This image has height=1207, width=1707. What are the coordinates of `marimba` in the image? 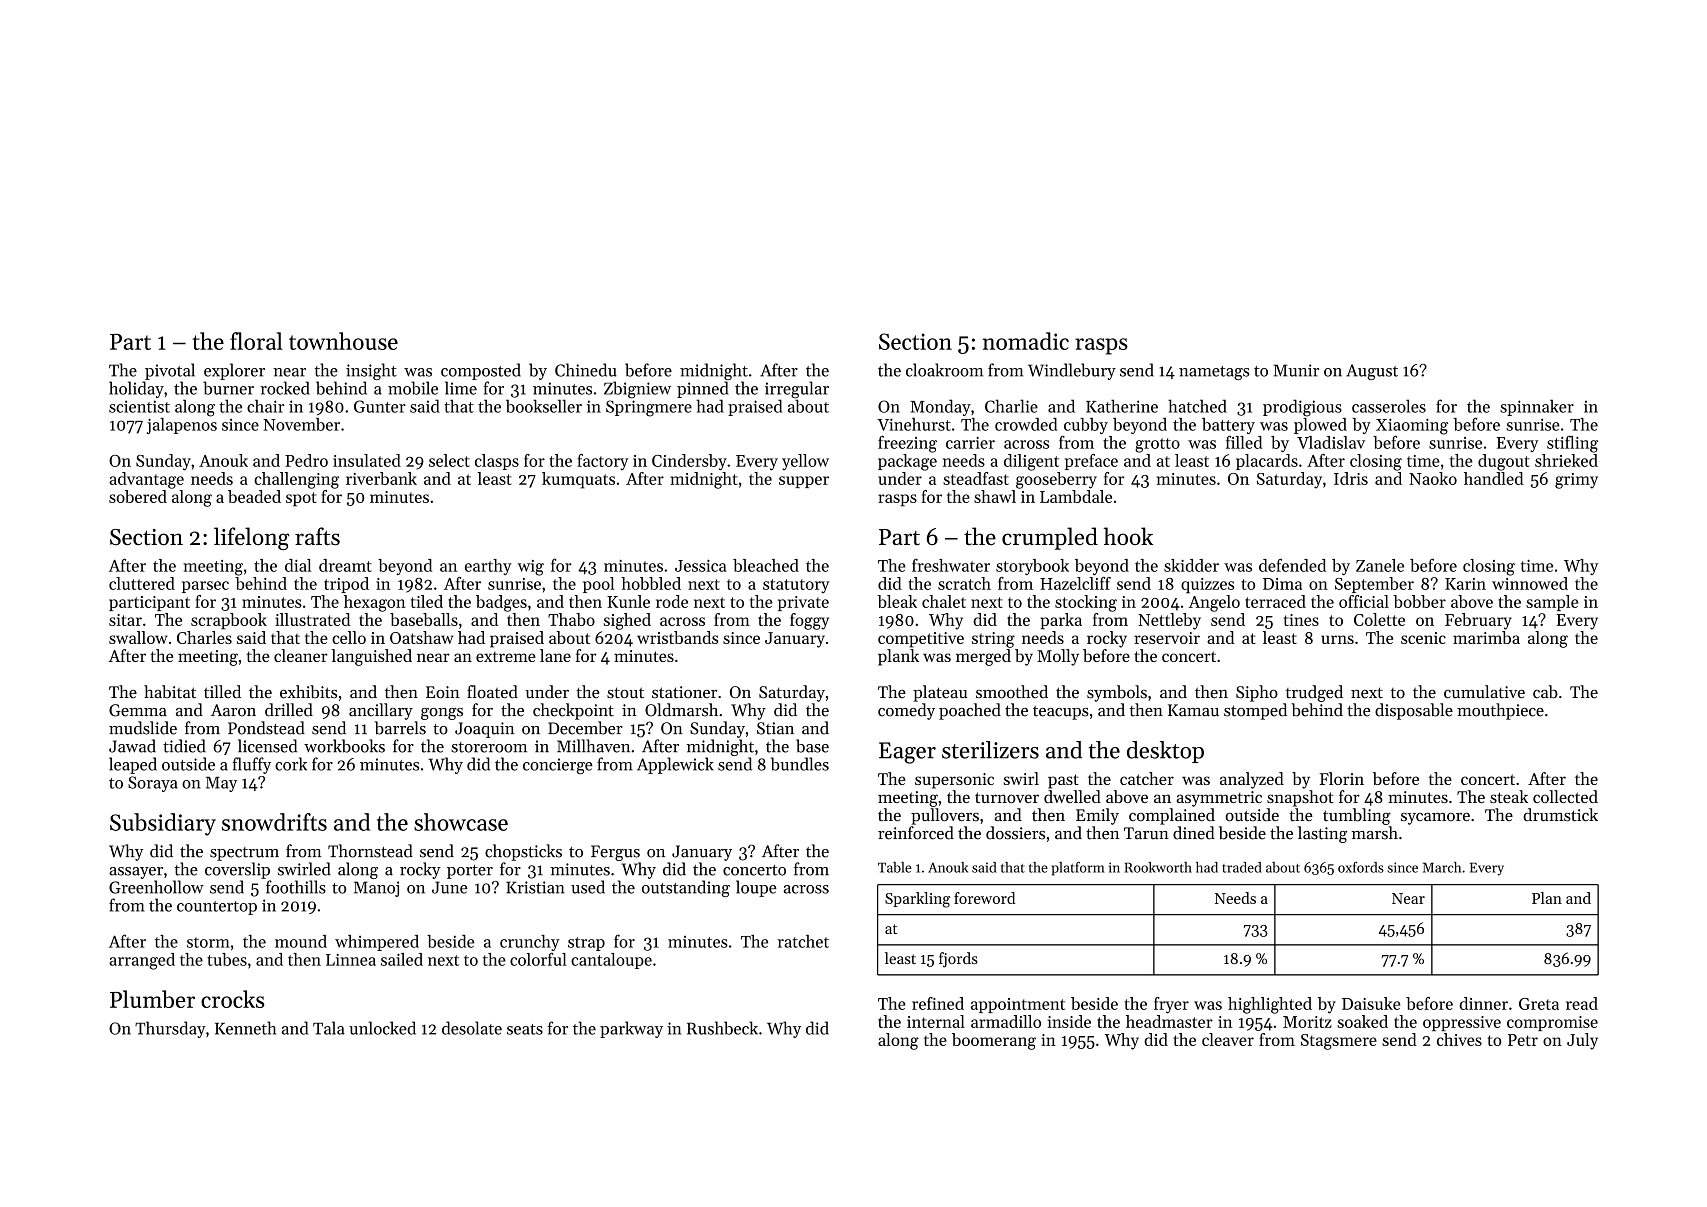 It's located at (1486, 637).
